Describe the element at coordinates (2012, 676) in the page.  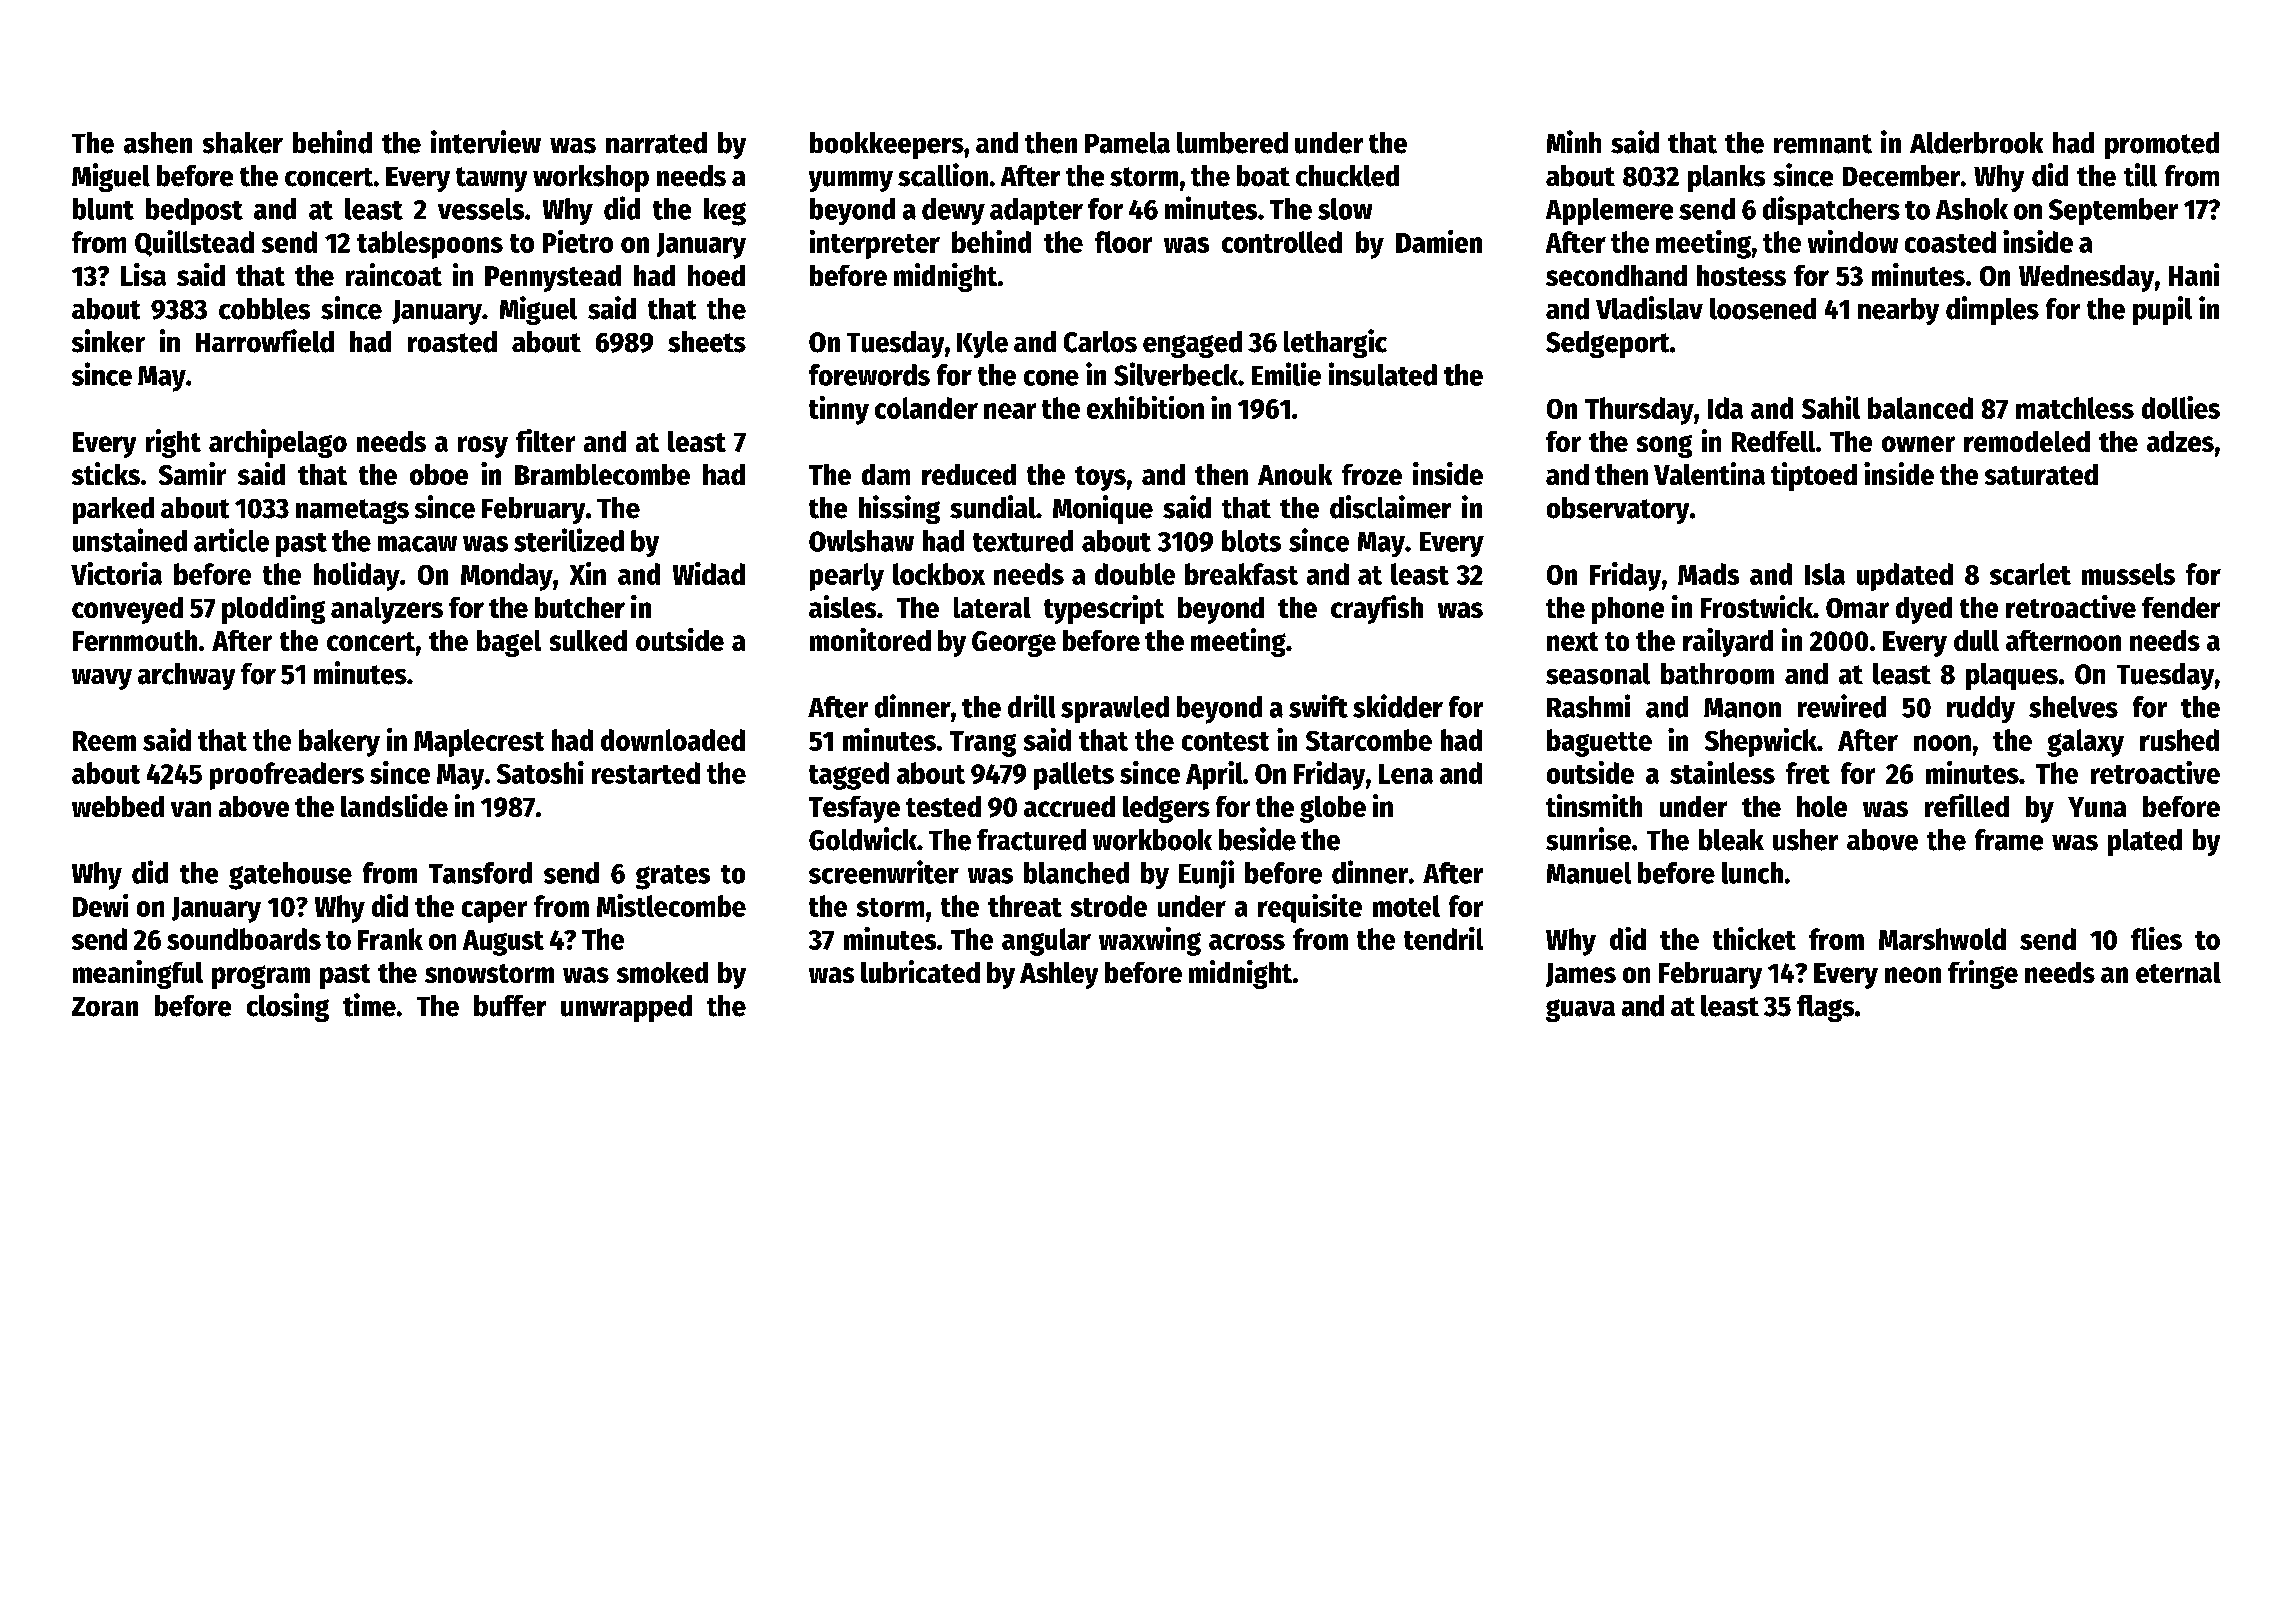
I see `plaques` at that location.
